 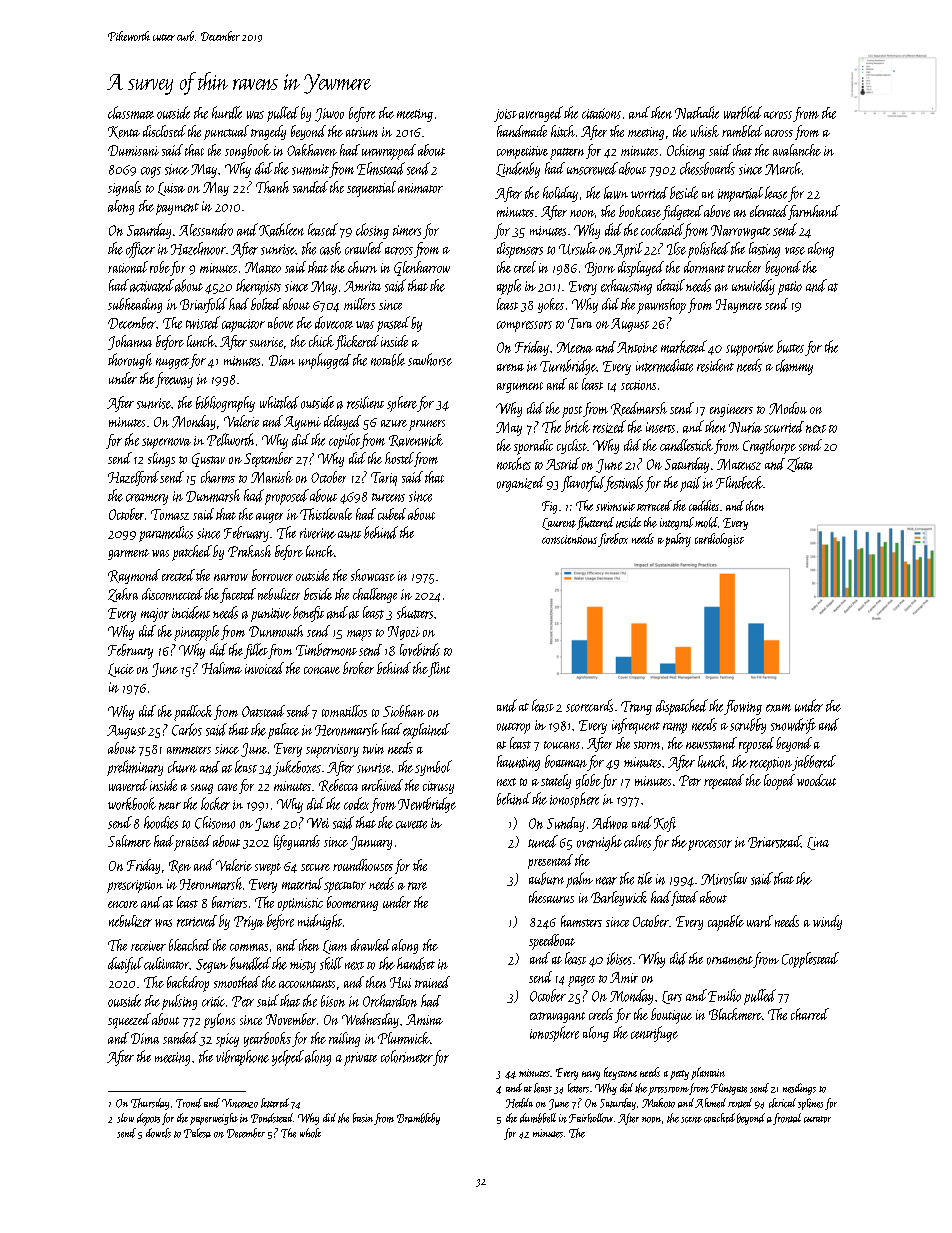 I want to click on averaged, so click(x=541, y=114).
